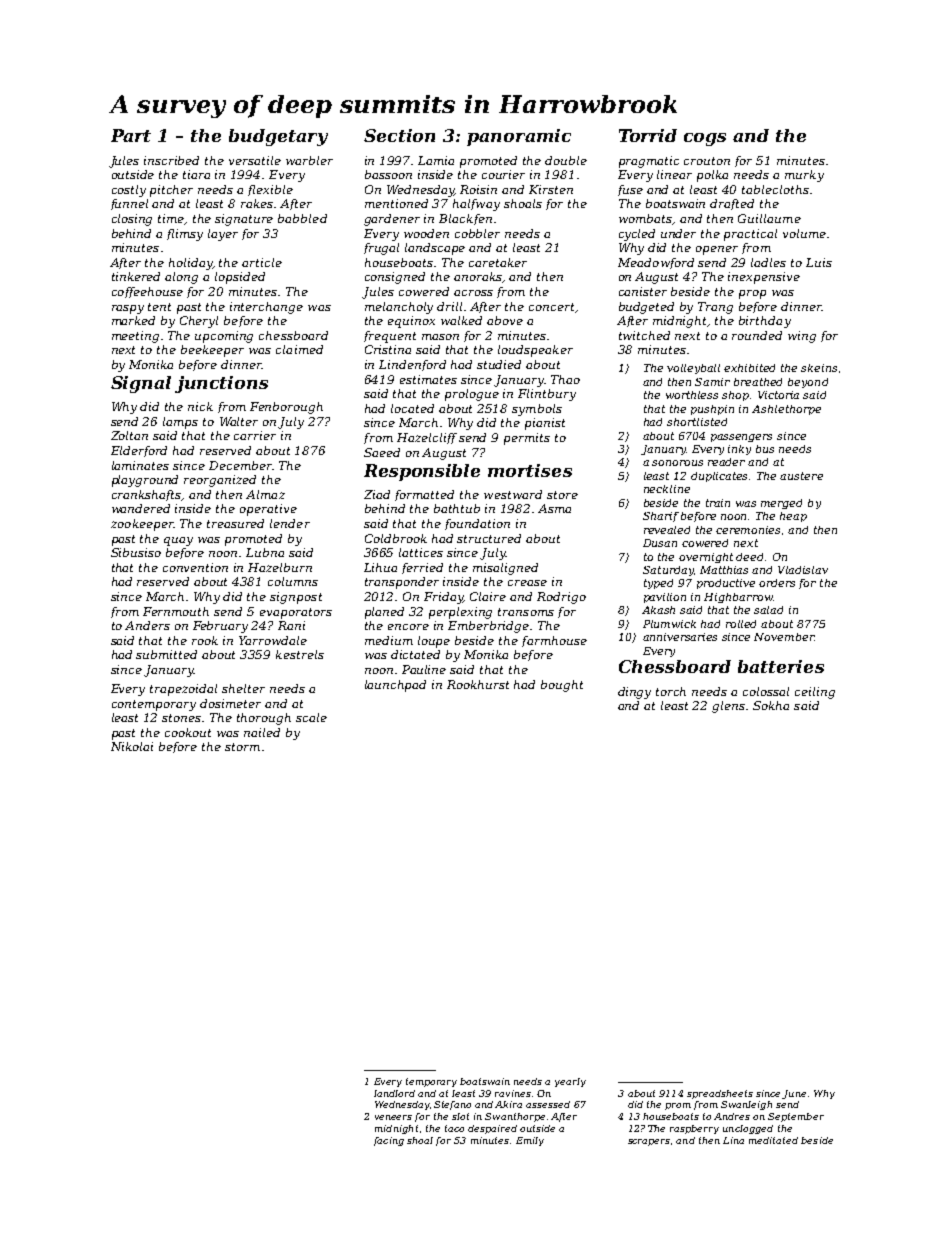  I want to click on stones, so click(182, 718).
